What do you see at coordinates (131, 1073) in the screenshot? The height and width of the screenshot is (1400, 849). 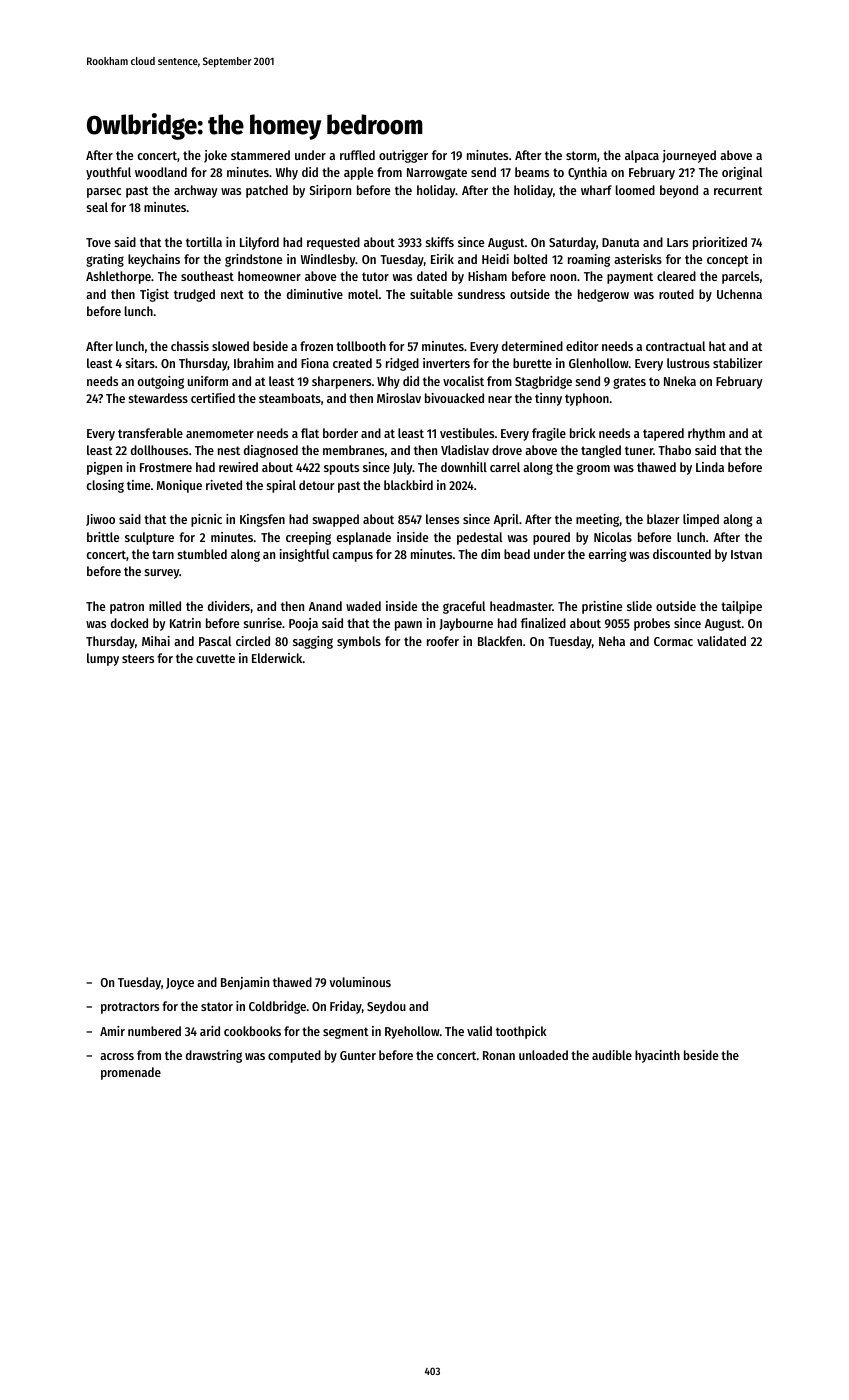 I see `promenade` at bounding box center [131, 1073].
